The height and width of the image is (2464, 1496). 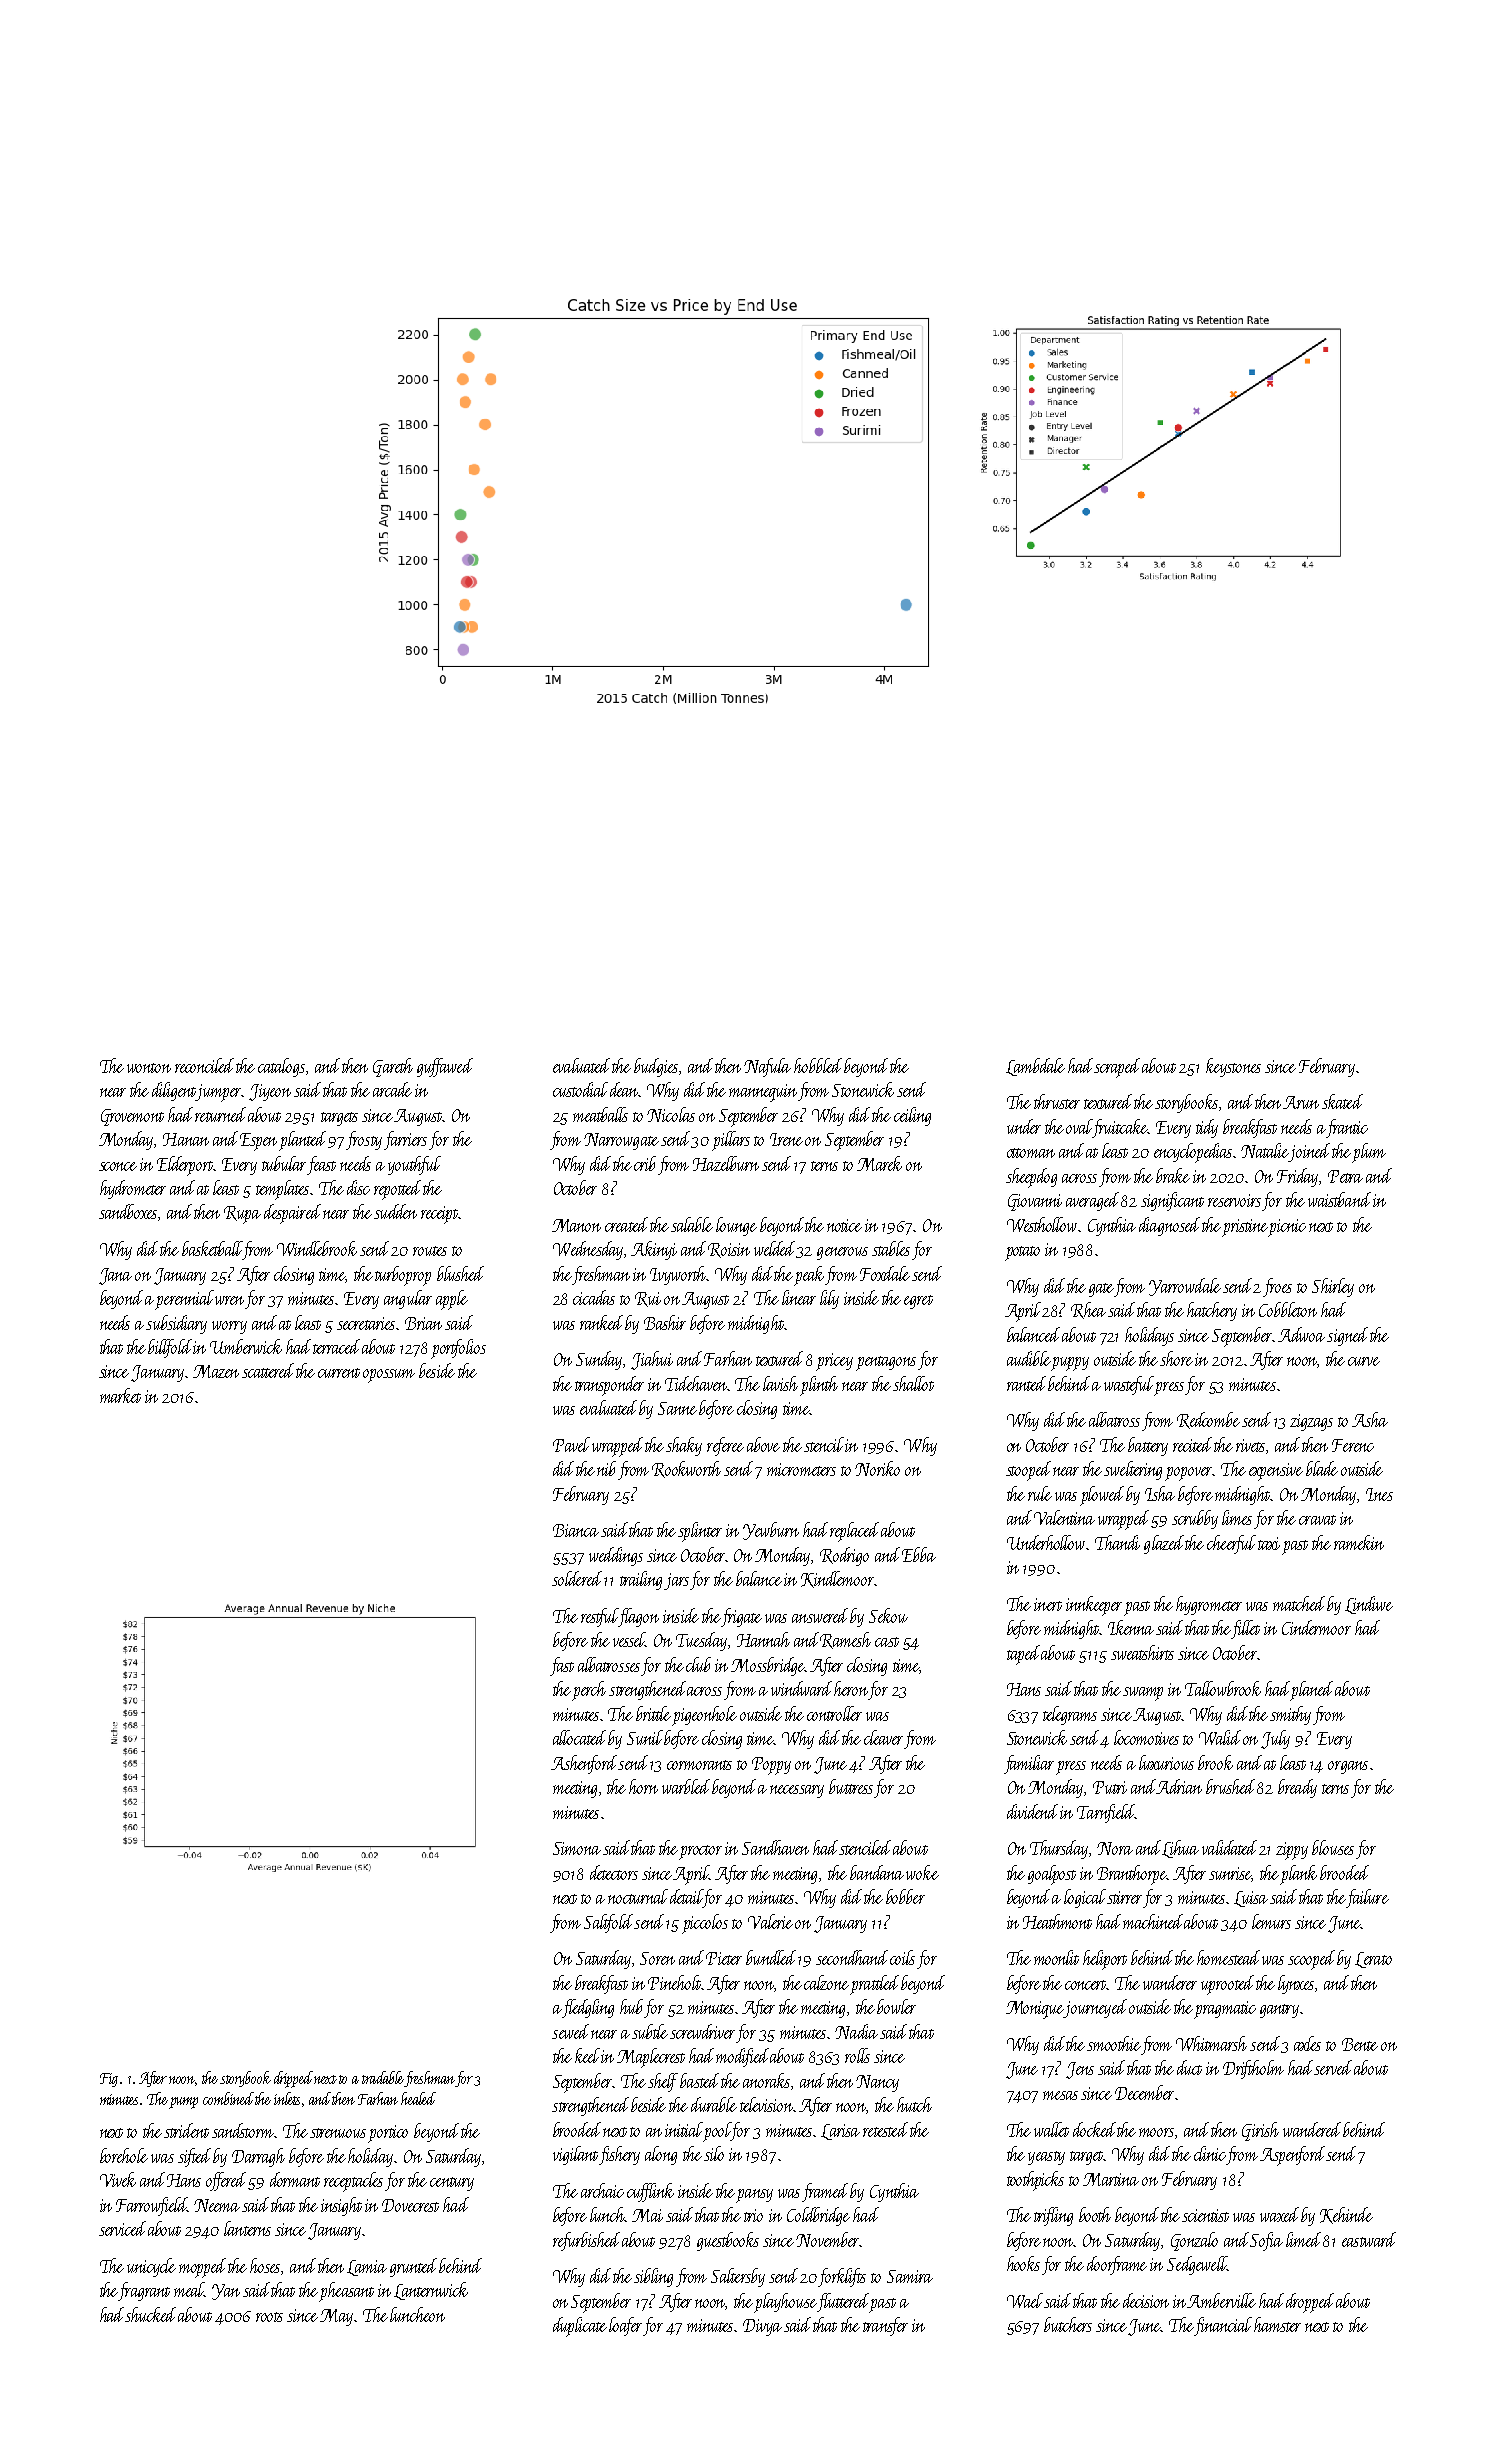 I want to click on planed, so click(x=1312, y=1690).
